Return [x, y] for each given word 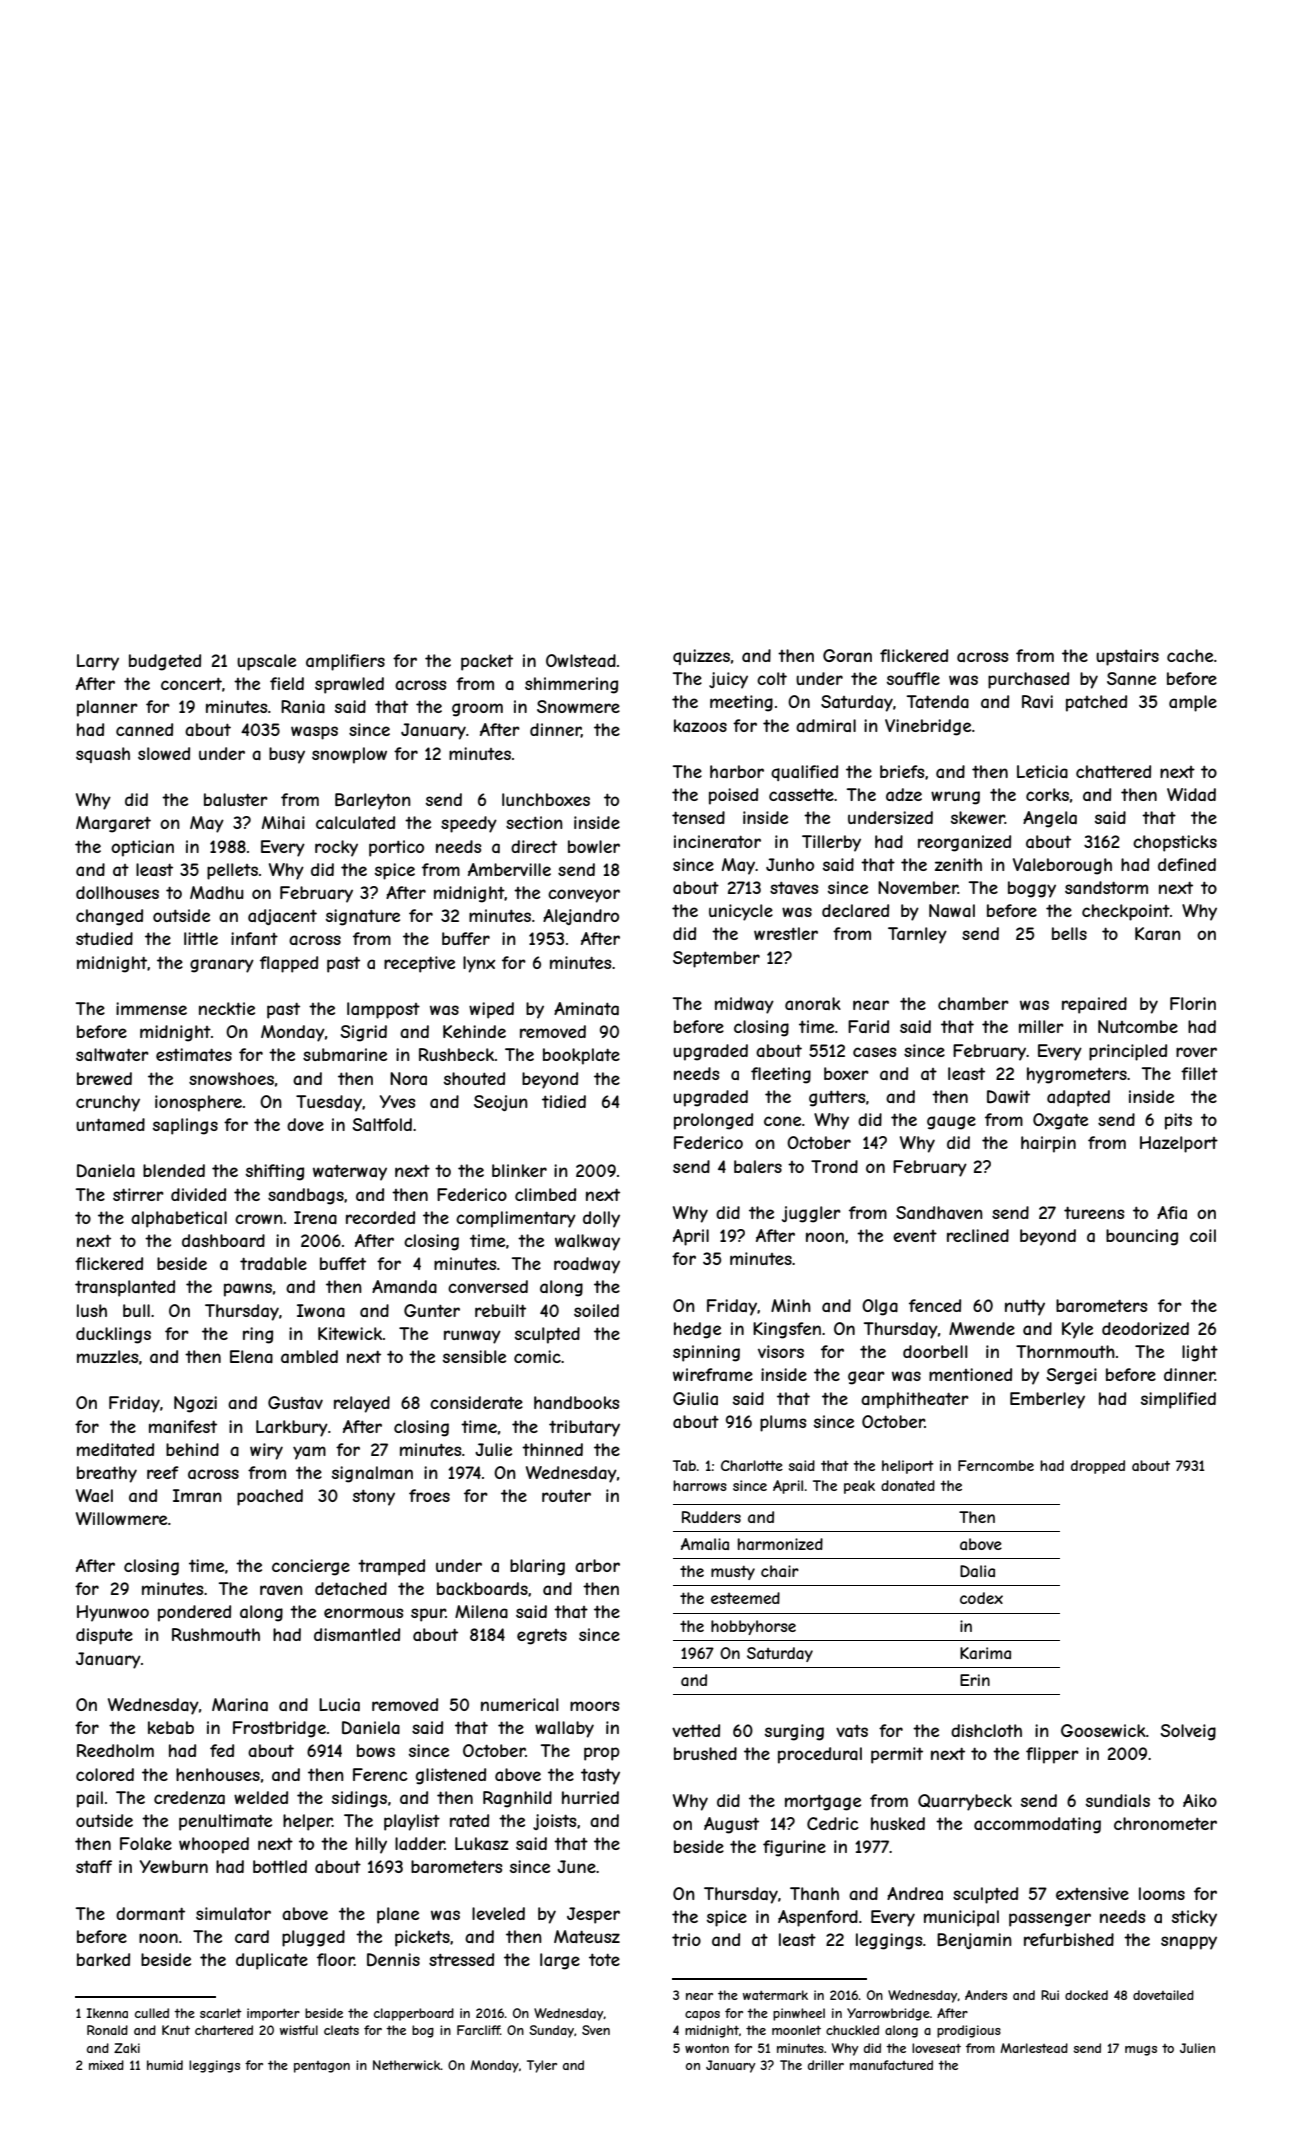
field [287, 683]
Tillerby [831, 843]
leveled [498, 1913]
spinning [706, 1353]
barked [103, 1959]
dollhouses [117, 892]
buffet [343, 1263]
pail [90, 1799]
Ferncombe [996, 1465]
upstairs [1127, 657]
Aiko [1200, 1800]
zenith [958, 864]
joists [554, 1822]
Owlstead [581, 660]
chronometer [1165, 1823]
